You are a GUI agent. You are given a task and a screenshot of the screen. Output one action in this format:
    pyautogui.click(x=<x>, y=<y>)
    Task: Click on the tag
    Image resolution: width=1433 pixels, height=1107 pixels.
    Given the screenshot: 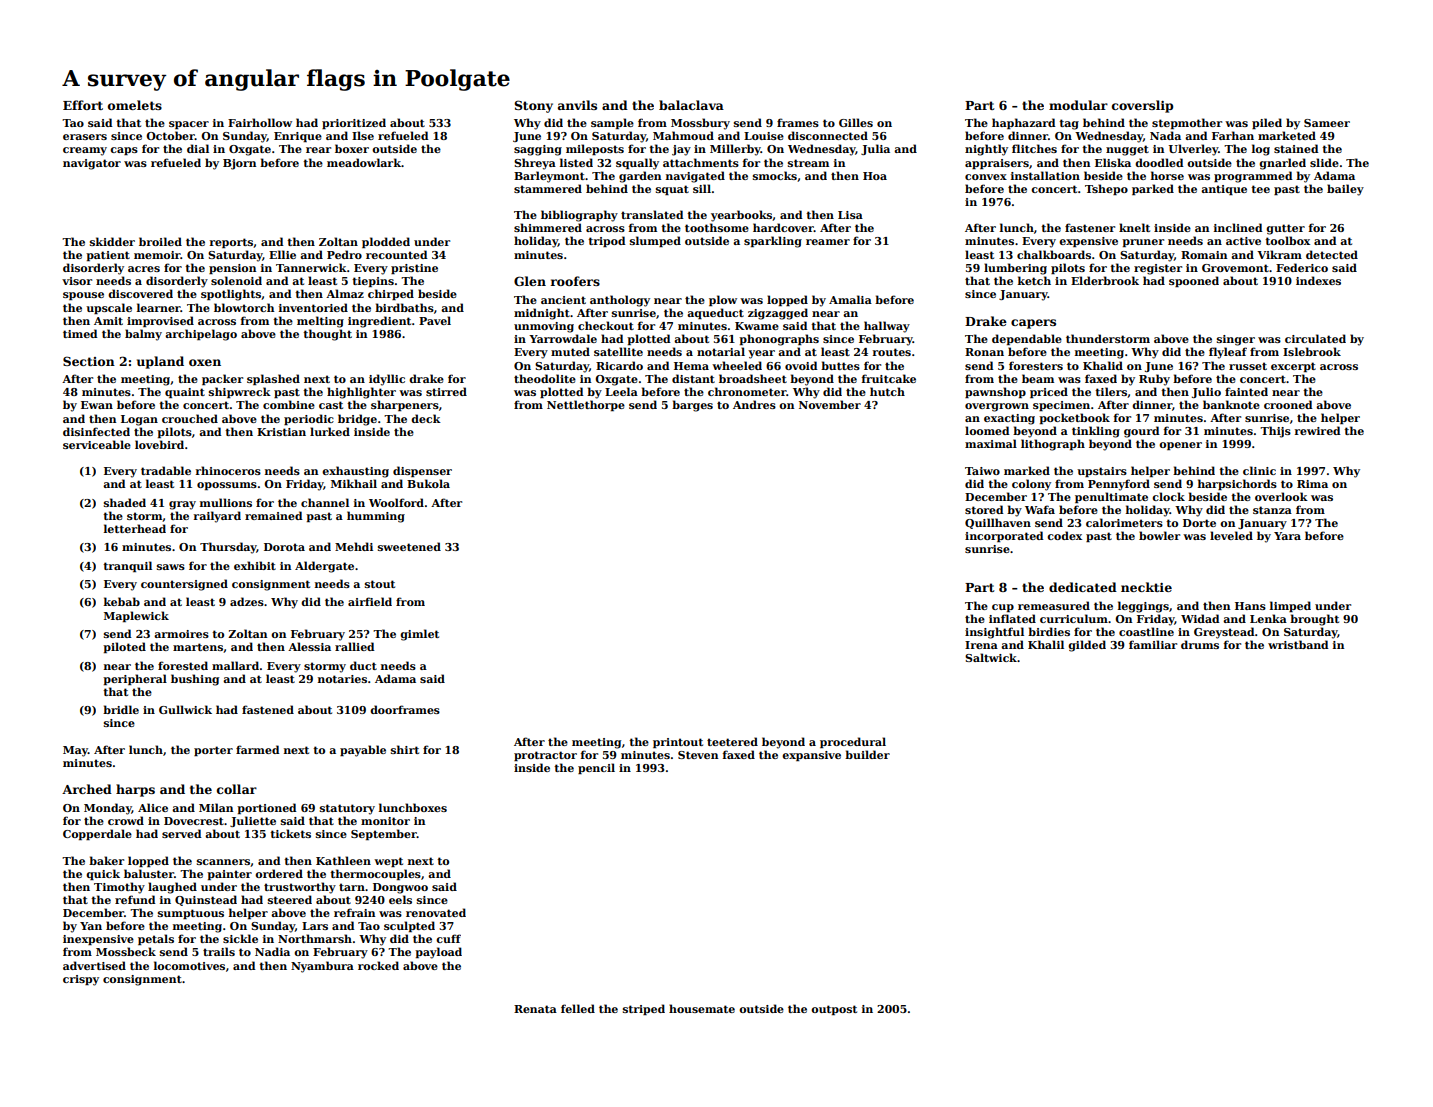 What is the action you would take?
    pyautogui.click(x=1069, y=124)
